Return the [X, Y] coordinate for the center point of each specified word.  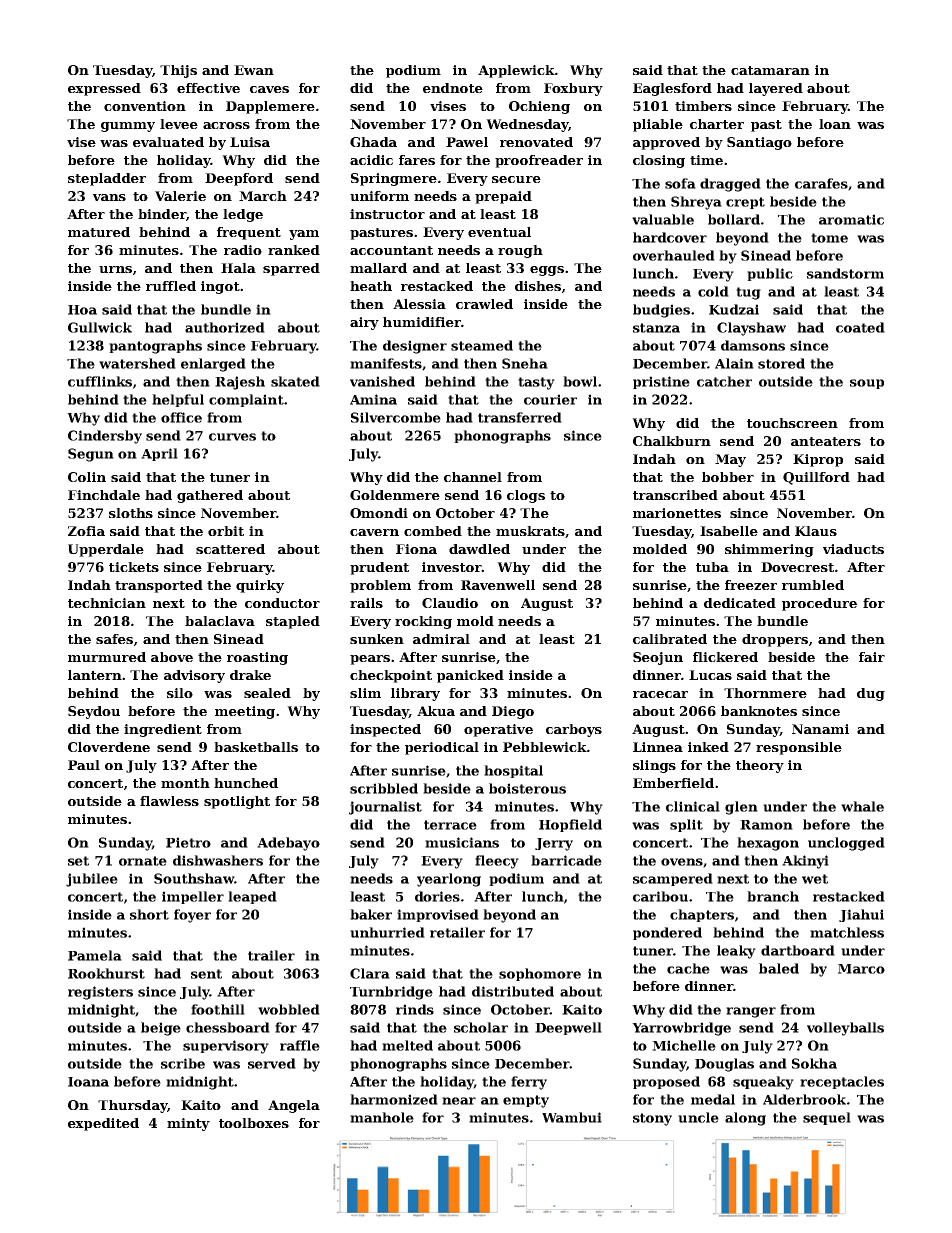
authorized [225, 327]
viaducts [853, 549]
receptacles [842, 1082]
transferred [520, 417]
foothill [218, 1009]
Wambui [572, 1117]
